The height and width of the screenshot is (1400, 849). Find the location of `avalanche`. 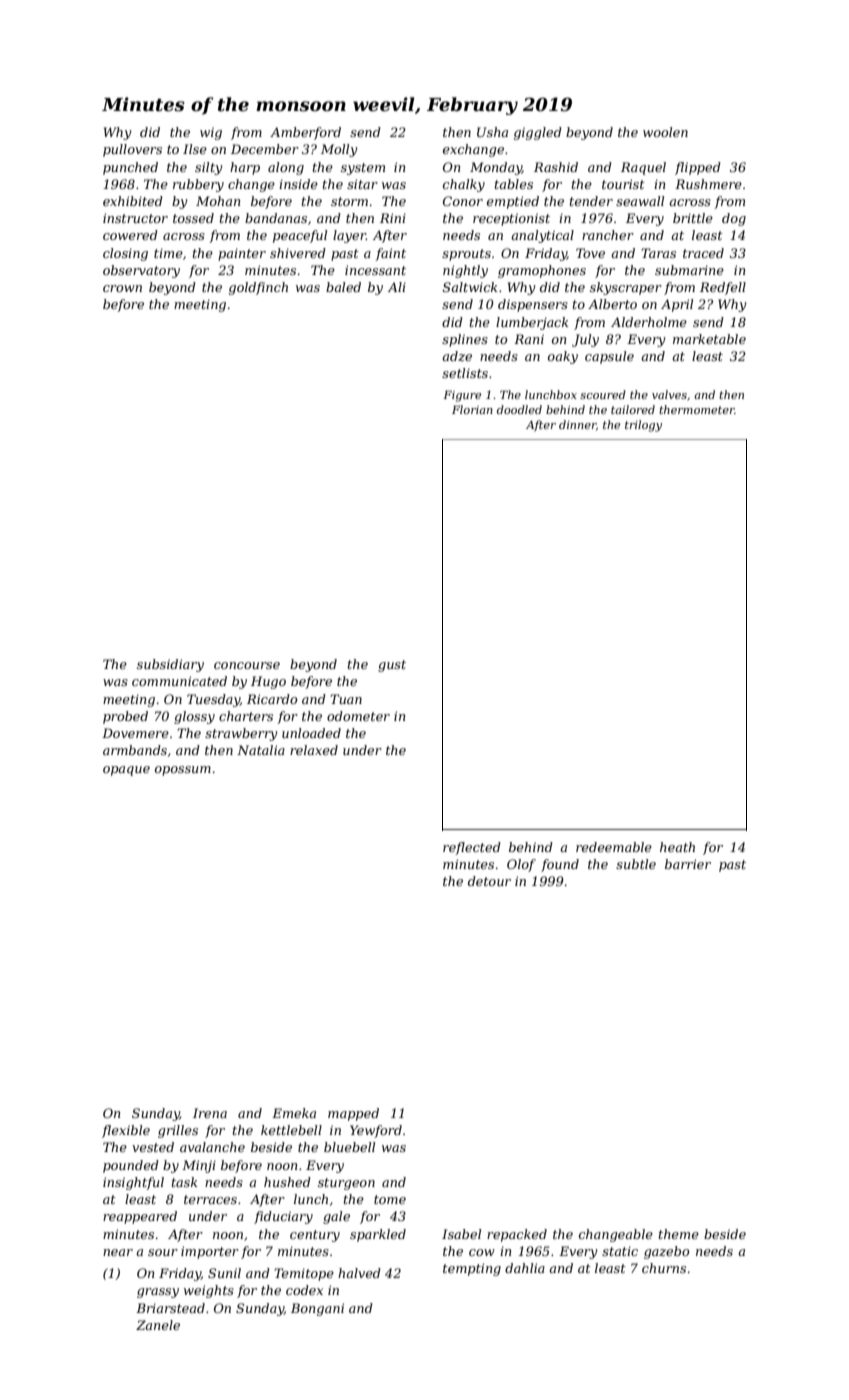

avalanche is located at coordinates (212, 1147).
